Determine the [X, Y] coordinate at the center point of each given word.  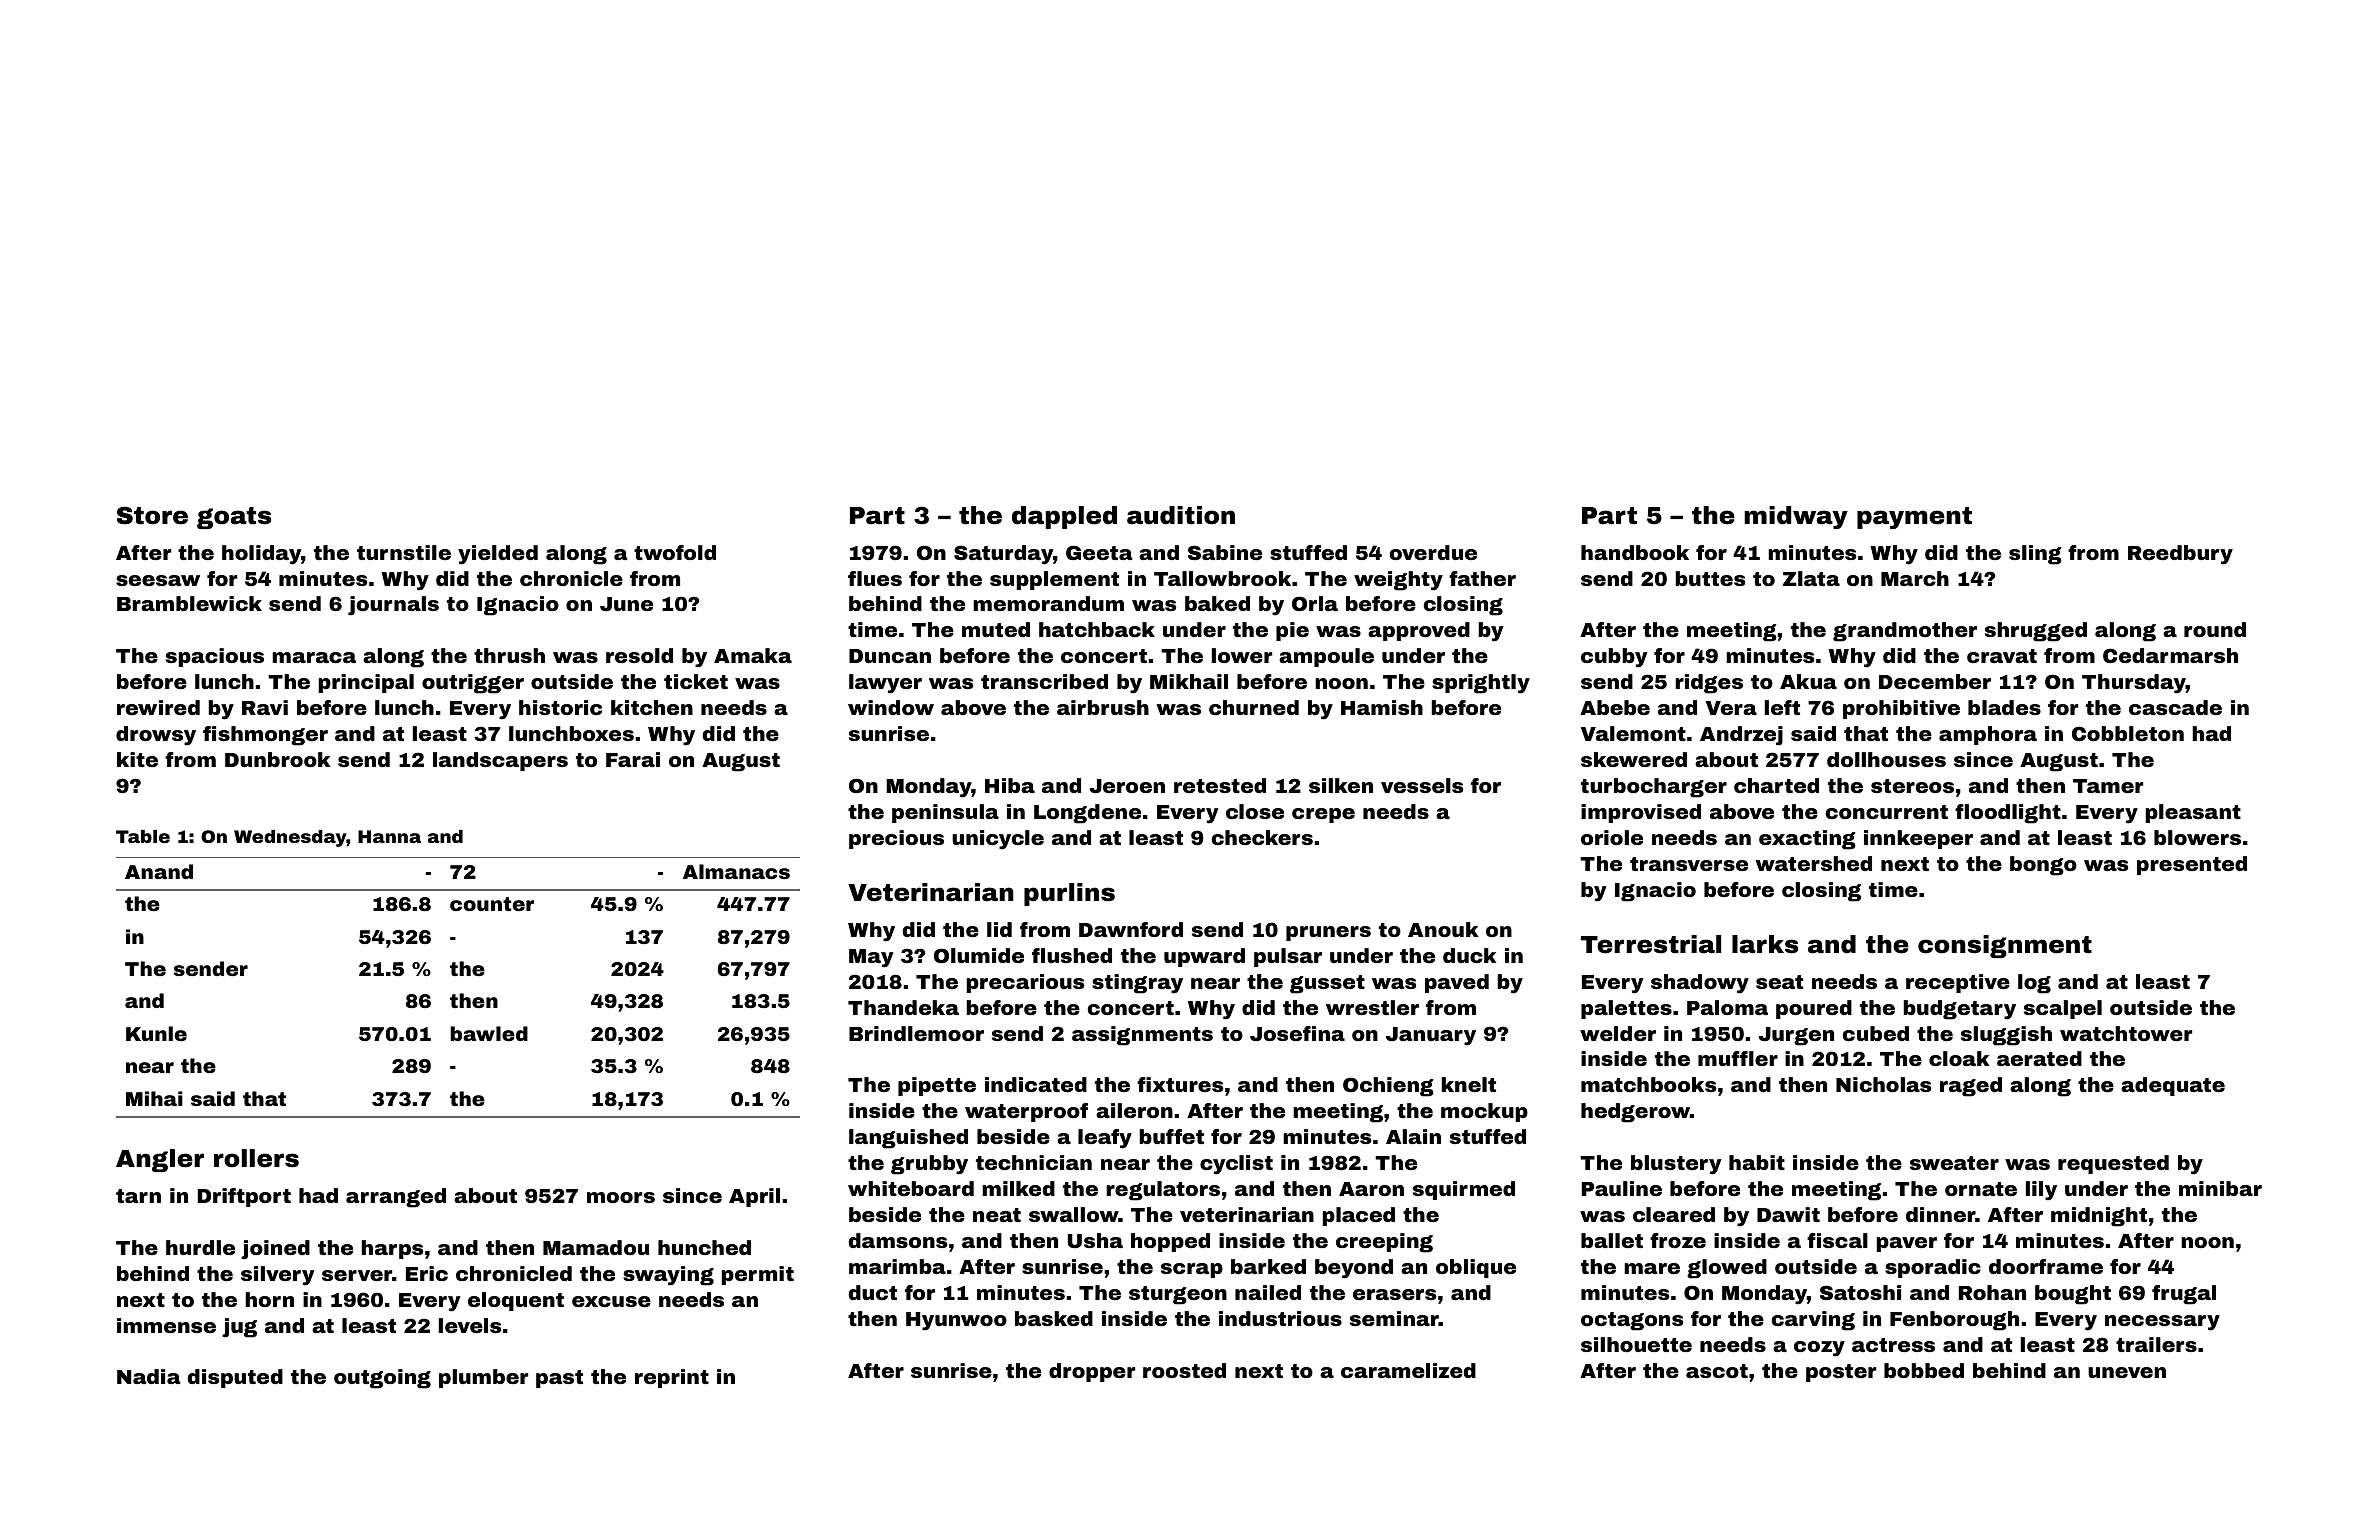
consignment [2005, 946]
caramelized [1408, 1370]
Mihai [154, 1098]
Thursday [2134, 684]
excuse [611, 1301]
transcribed [1044, 681]
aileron [1134, 1110]
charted [1776, 785]
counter [492, 904]
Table [143, 836]
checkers [1262, 837]
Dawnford [1131, 929]
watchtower [2126, 1033]
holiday [261, 555]
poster [1841, 1373]
